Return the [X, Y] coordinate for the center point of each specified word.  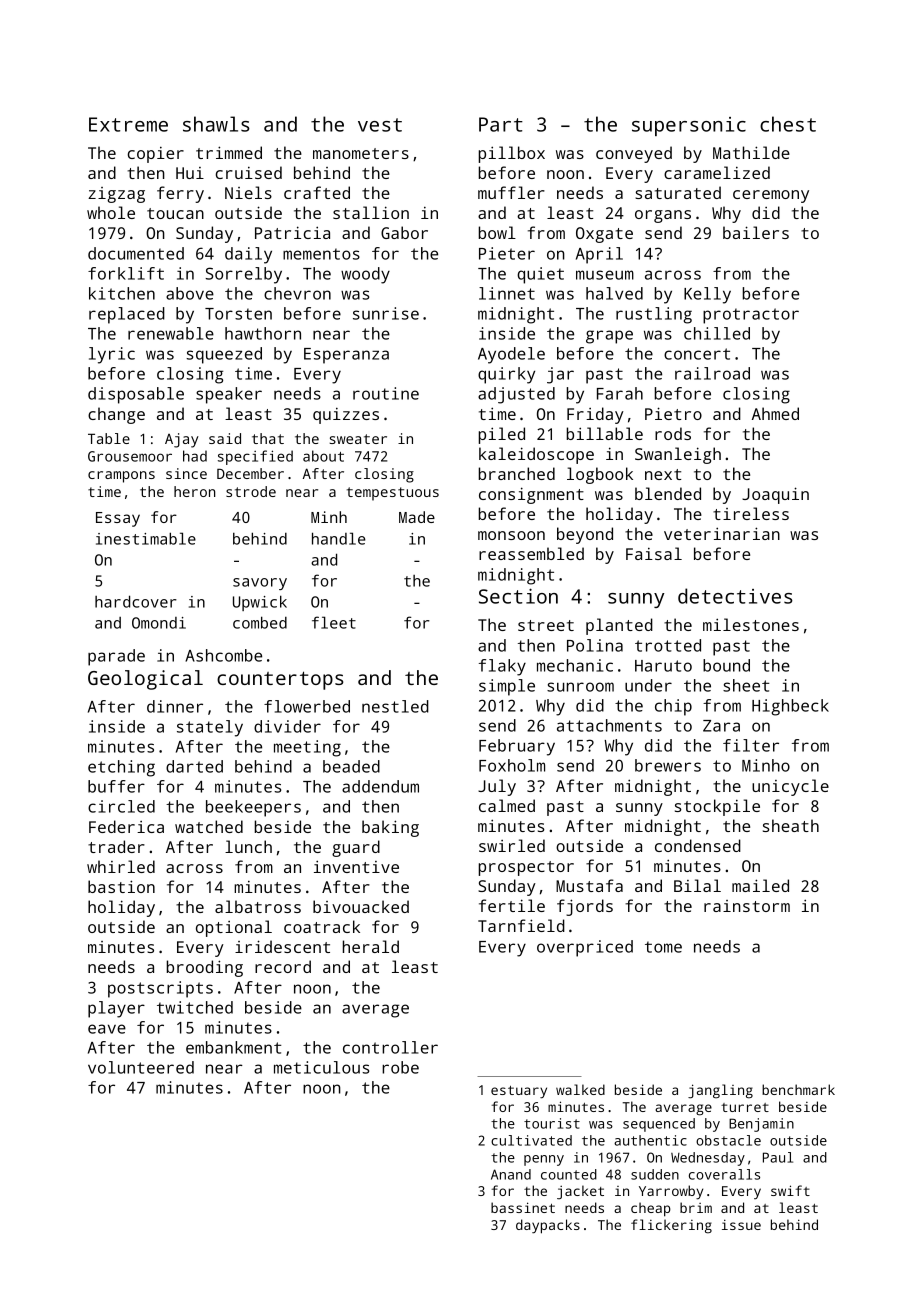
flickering [671, 1226]
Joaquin [775, 495]
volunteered [141, 1067]
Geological [145, 680]
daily [248, 255]
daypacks [548, 1226]
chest [788, 124]
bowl [497, 232]
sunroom [580, 687]
